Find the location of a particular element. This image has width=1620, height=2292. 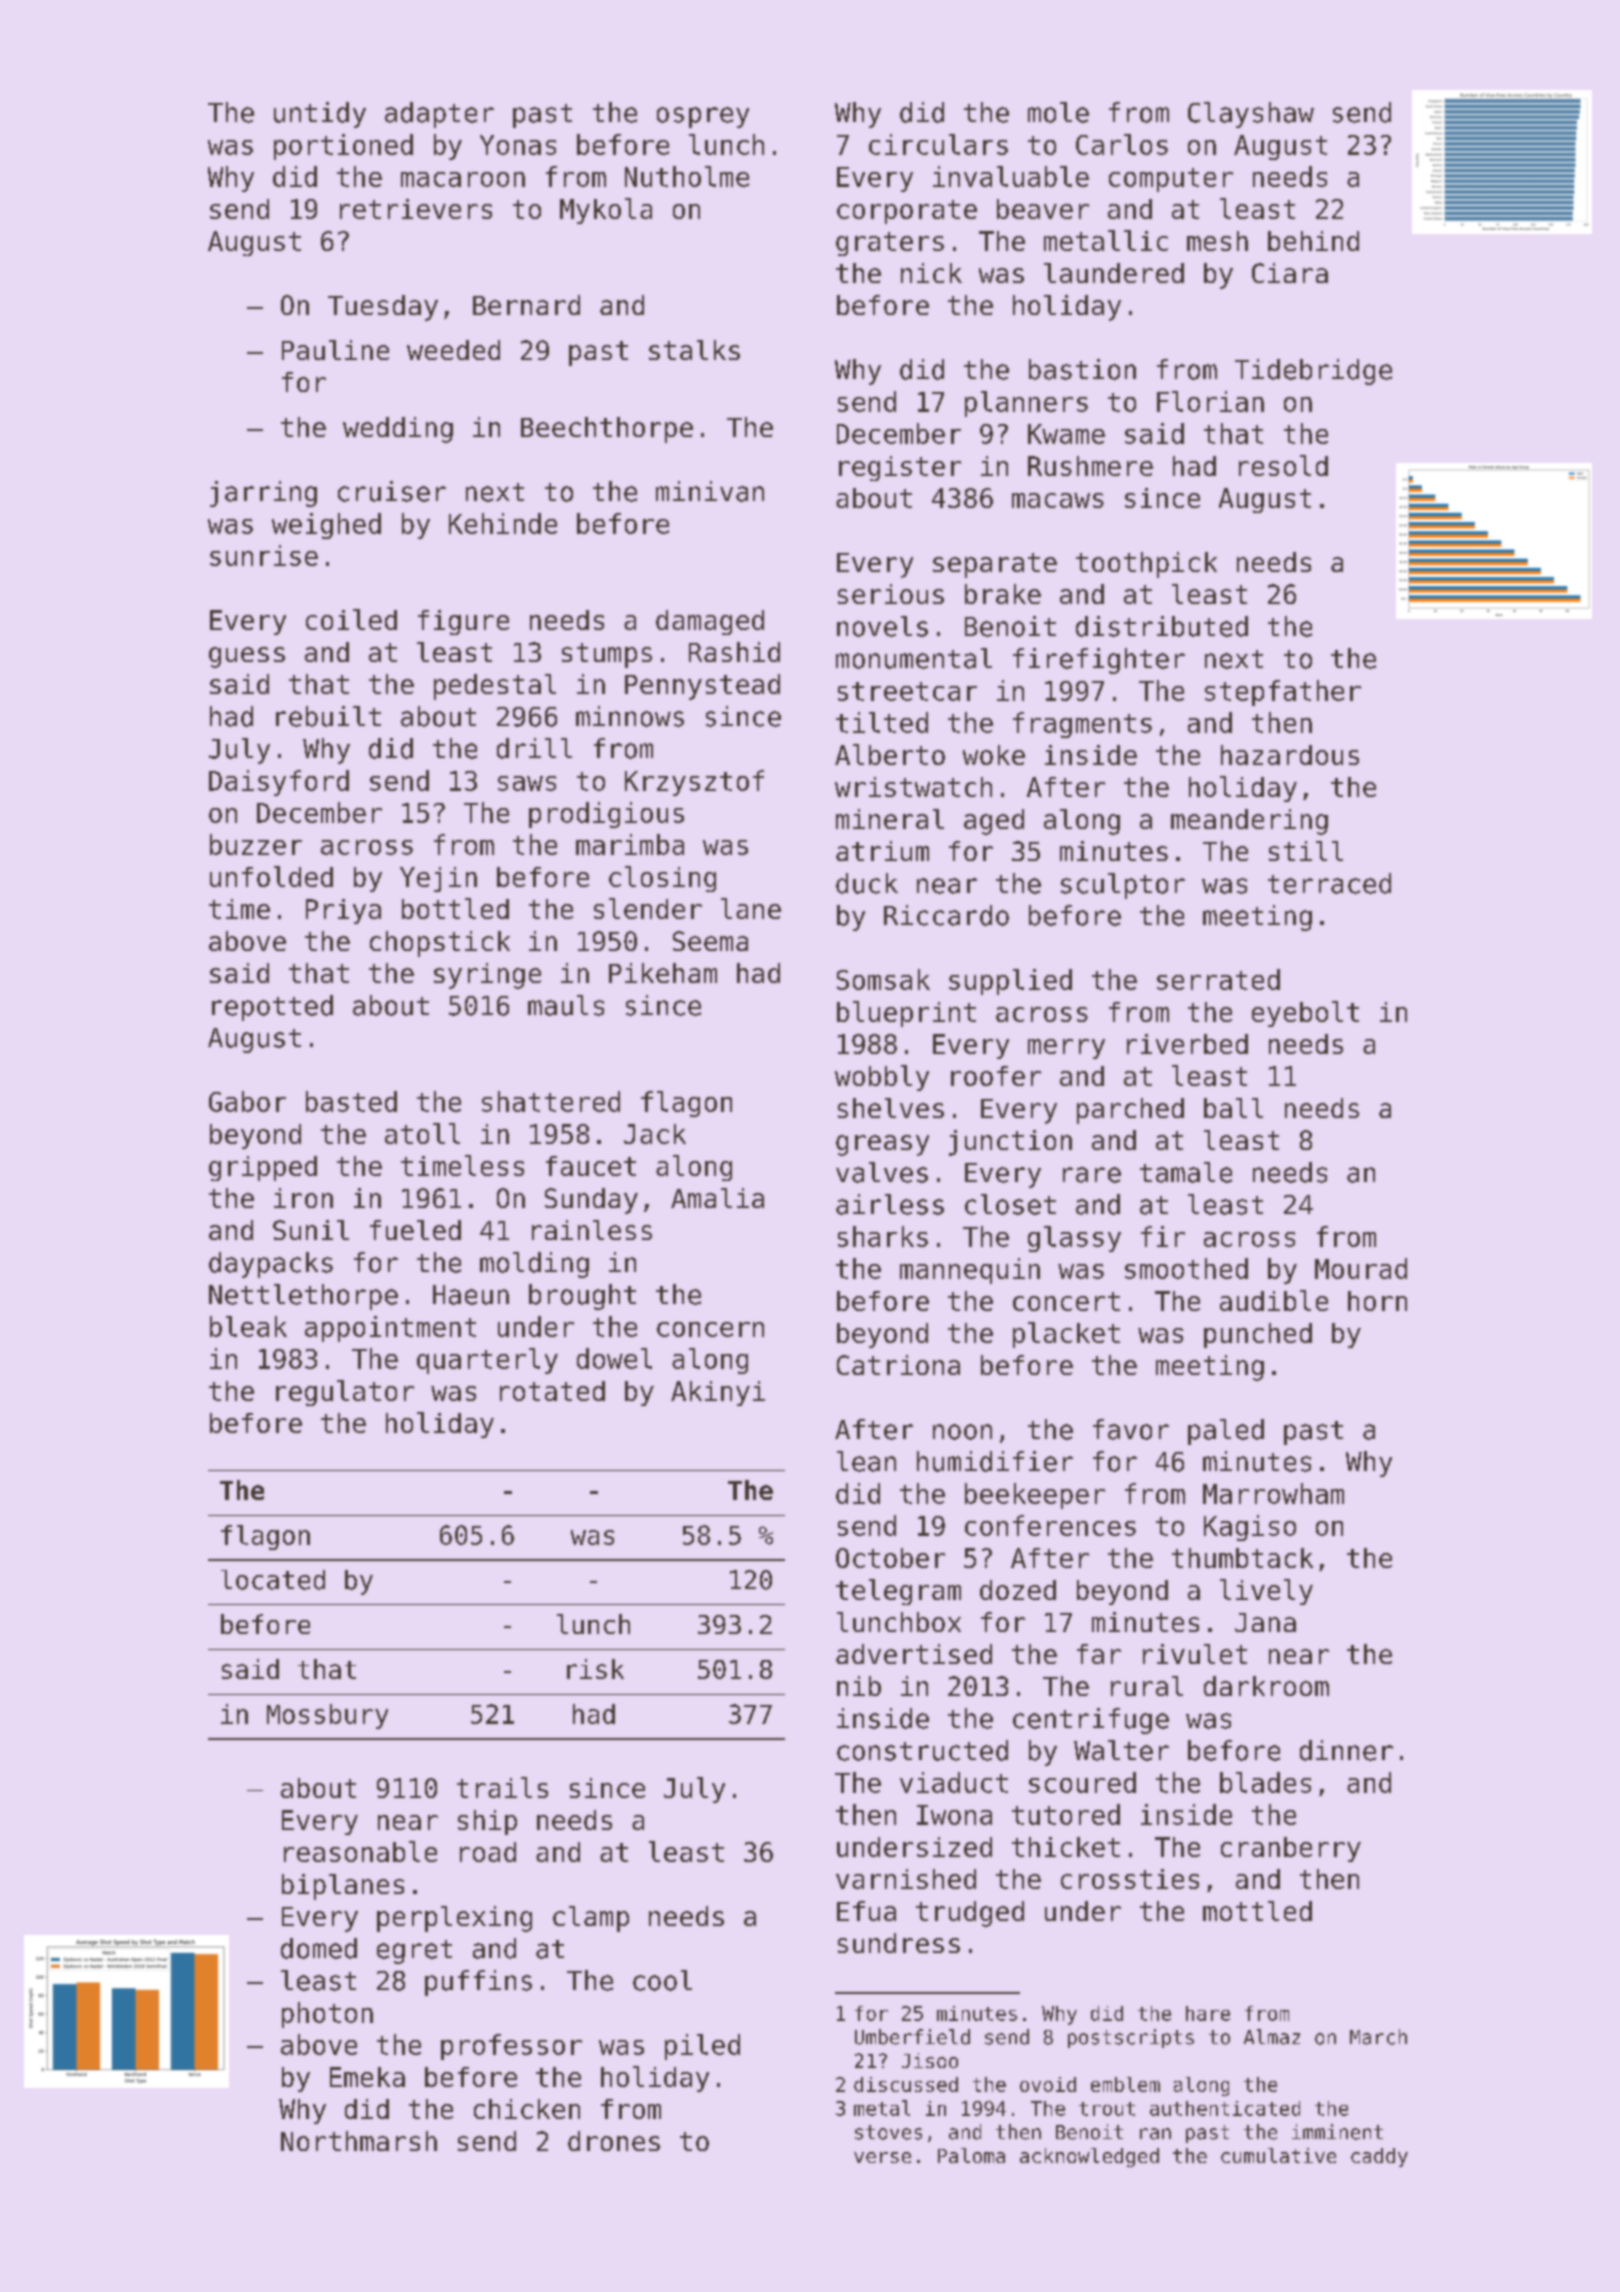

verse is located at coordinates (882, 2157).
